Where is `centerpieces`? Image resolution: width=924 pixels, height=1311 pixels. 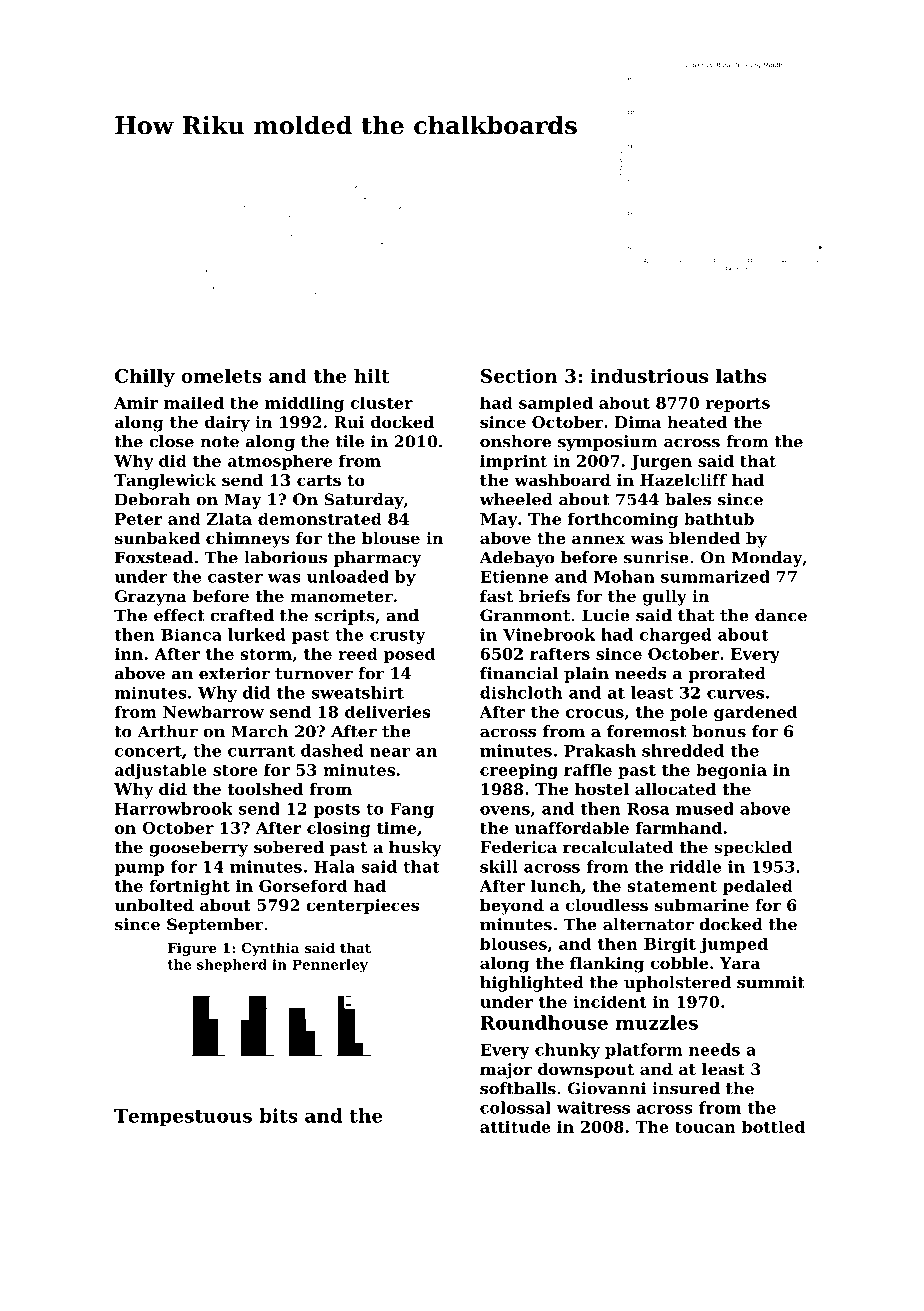
centerpieces is located at coordinates (362, 907).
